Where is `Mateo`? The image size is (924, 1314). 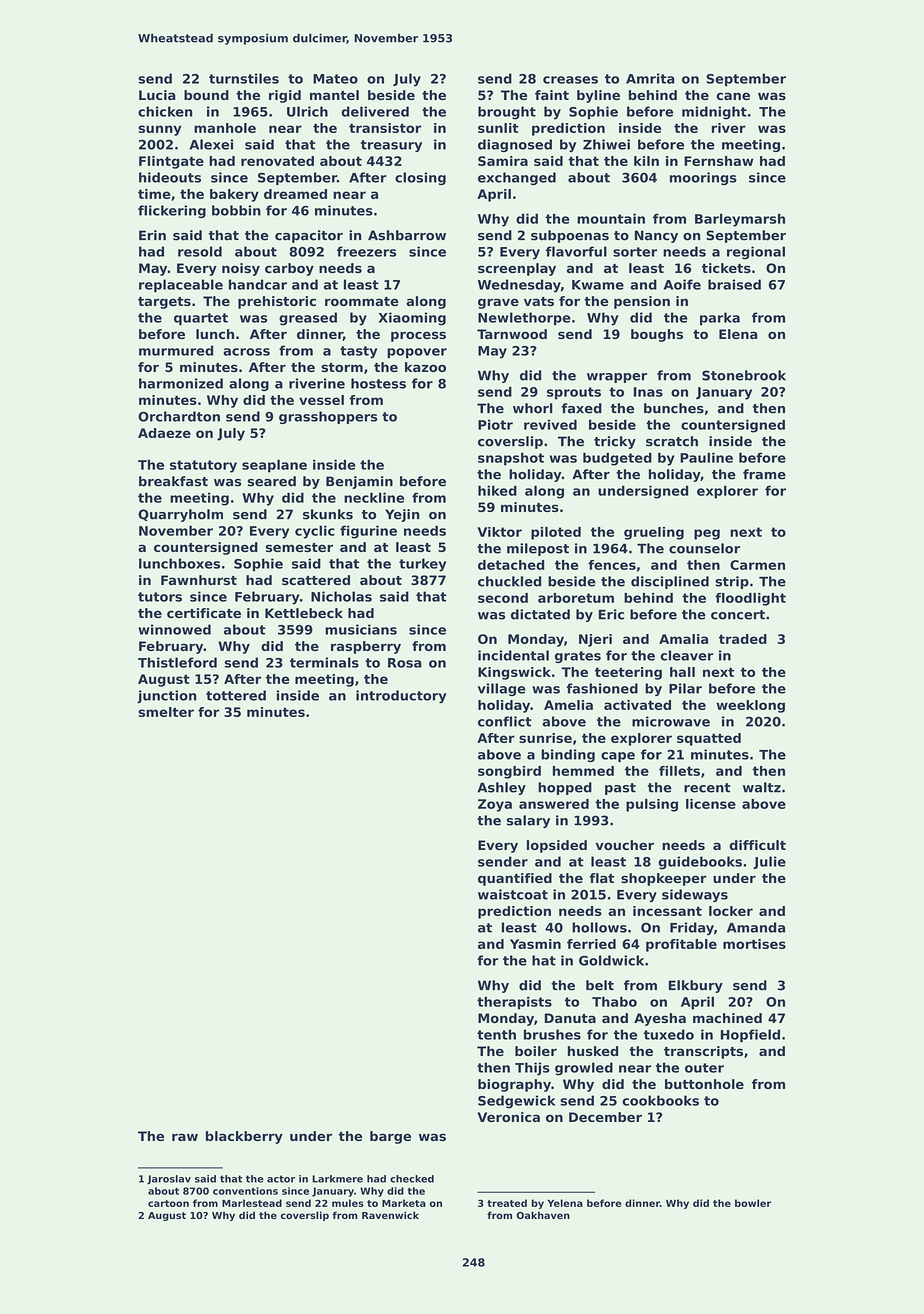
Mateo is located at coordinates (335, 79).
